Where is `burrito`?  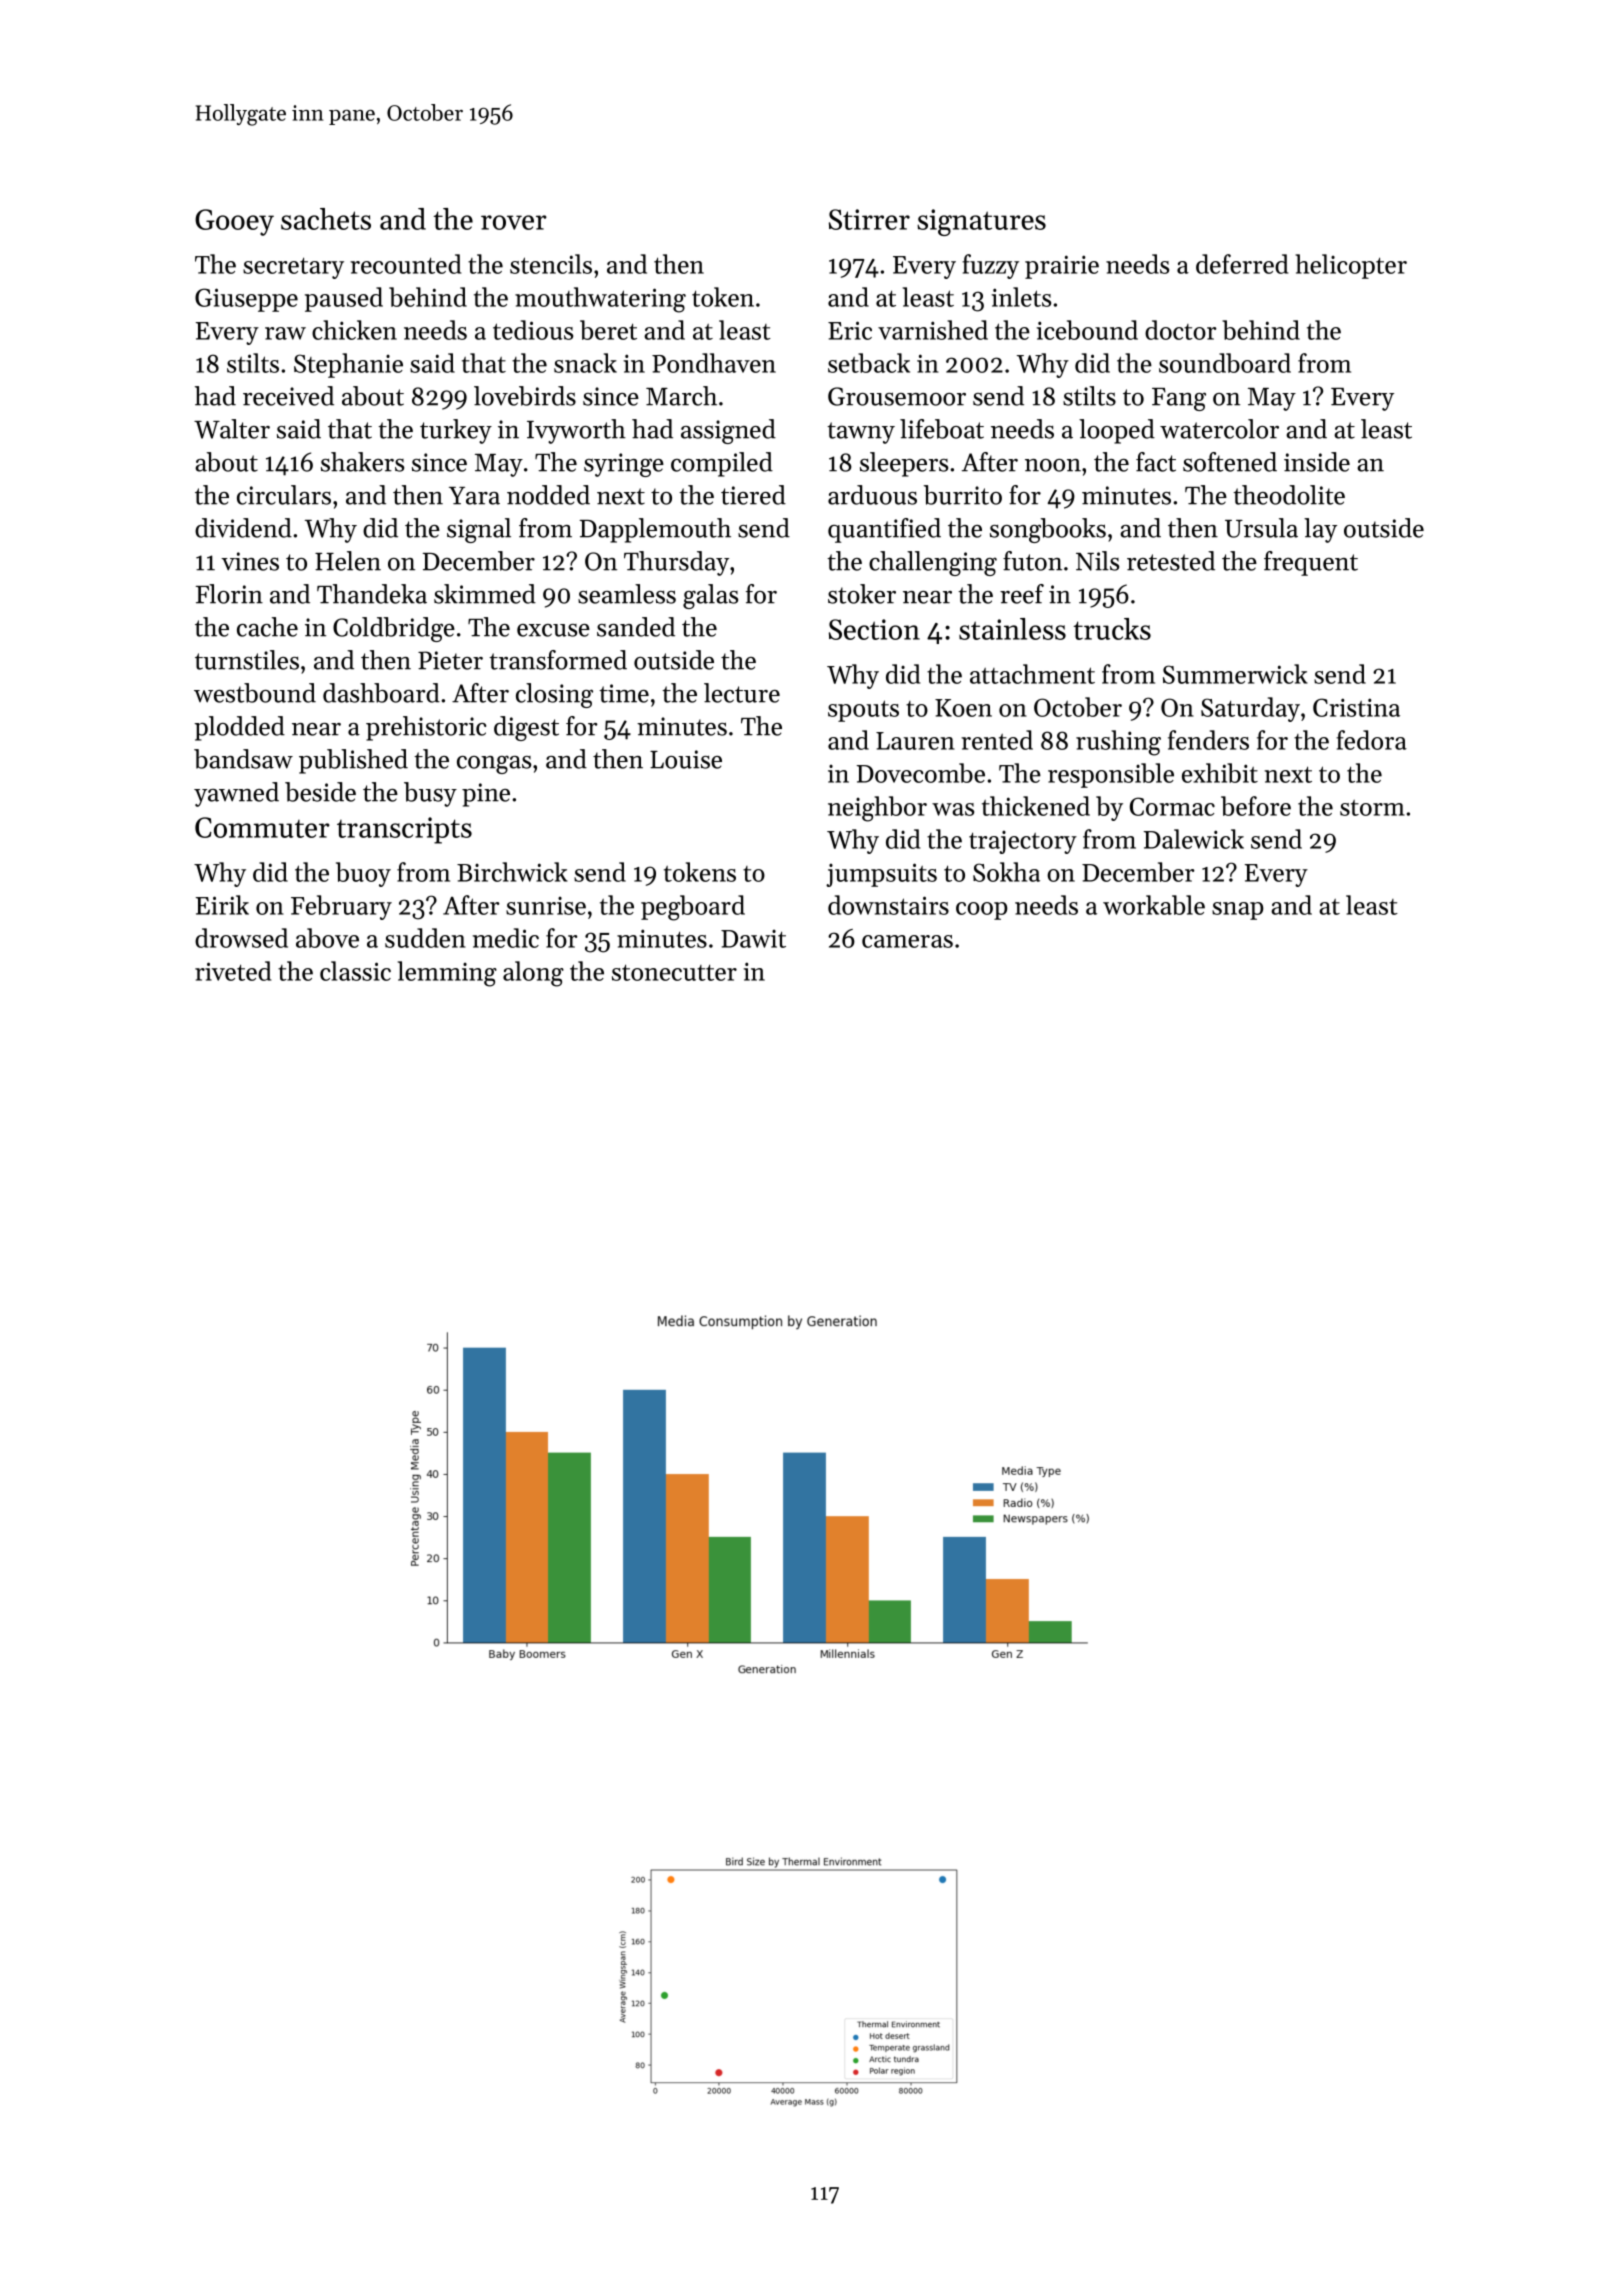 burrito is located at coordinates (963, 495).
